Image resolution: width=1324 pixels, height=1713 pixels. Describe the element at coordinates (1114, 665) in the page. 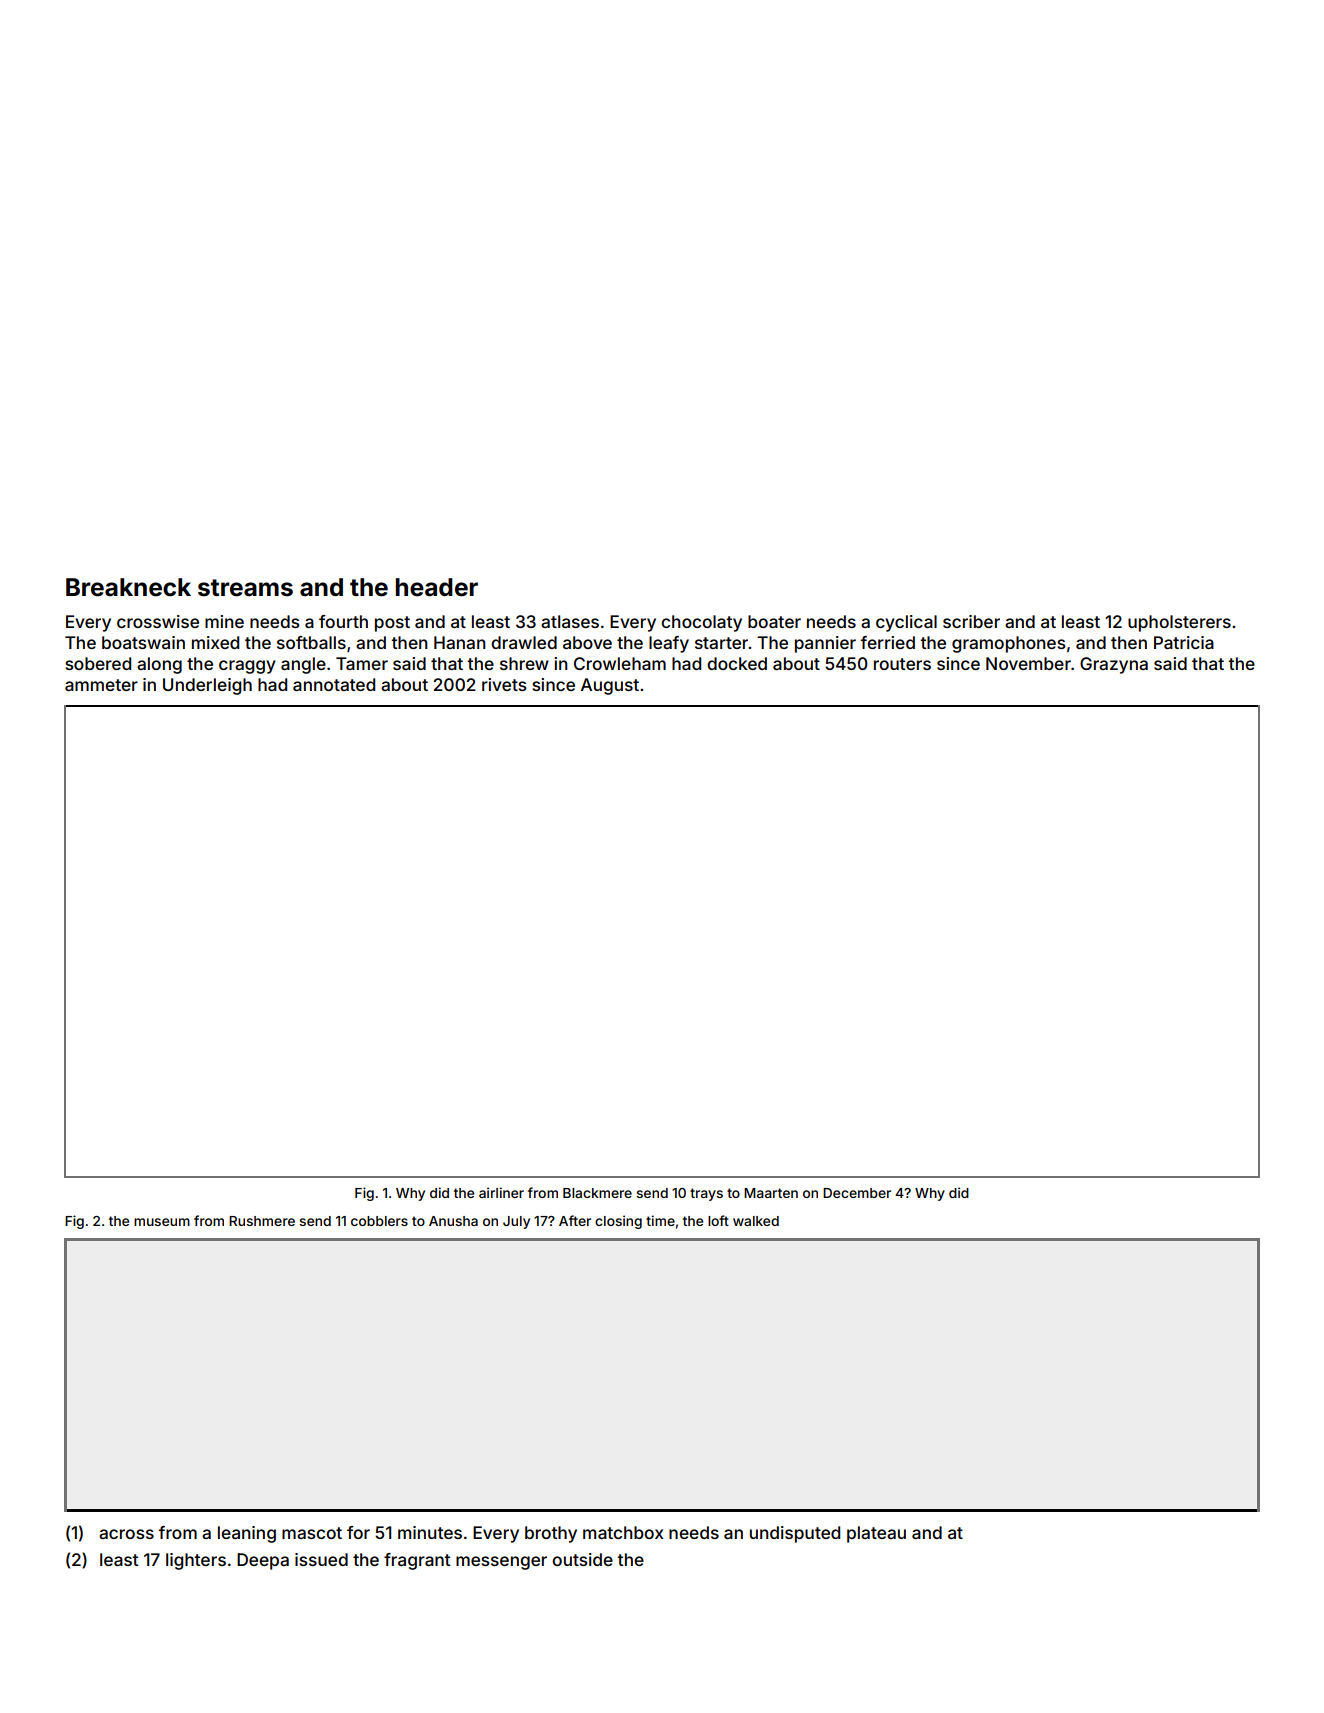

I see `Grazyna` at that location.
